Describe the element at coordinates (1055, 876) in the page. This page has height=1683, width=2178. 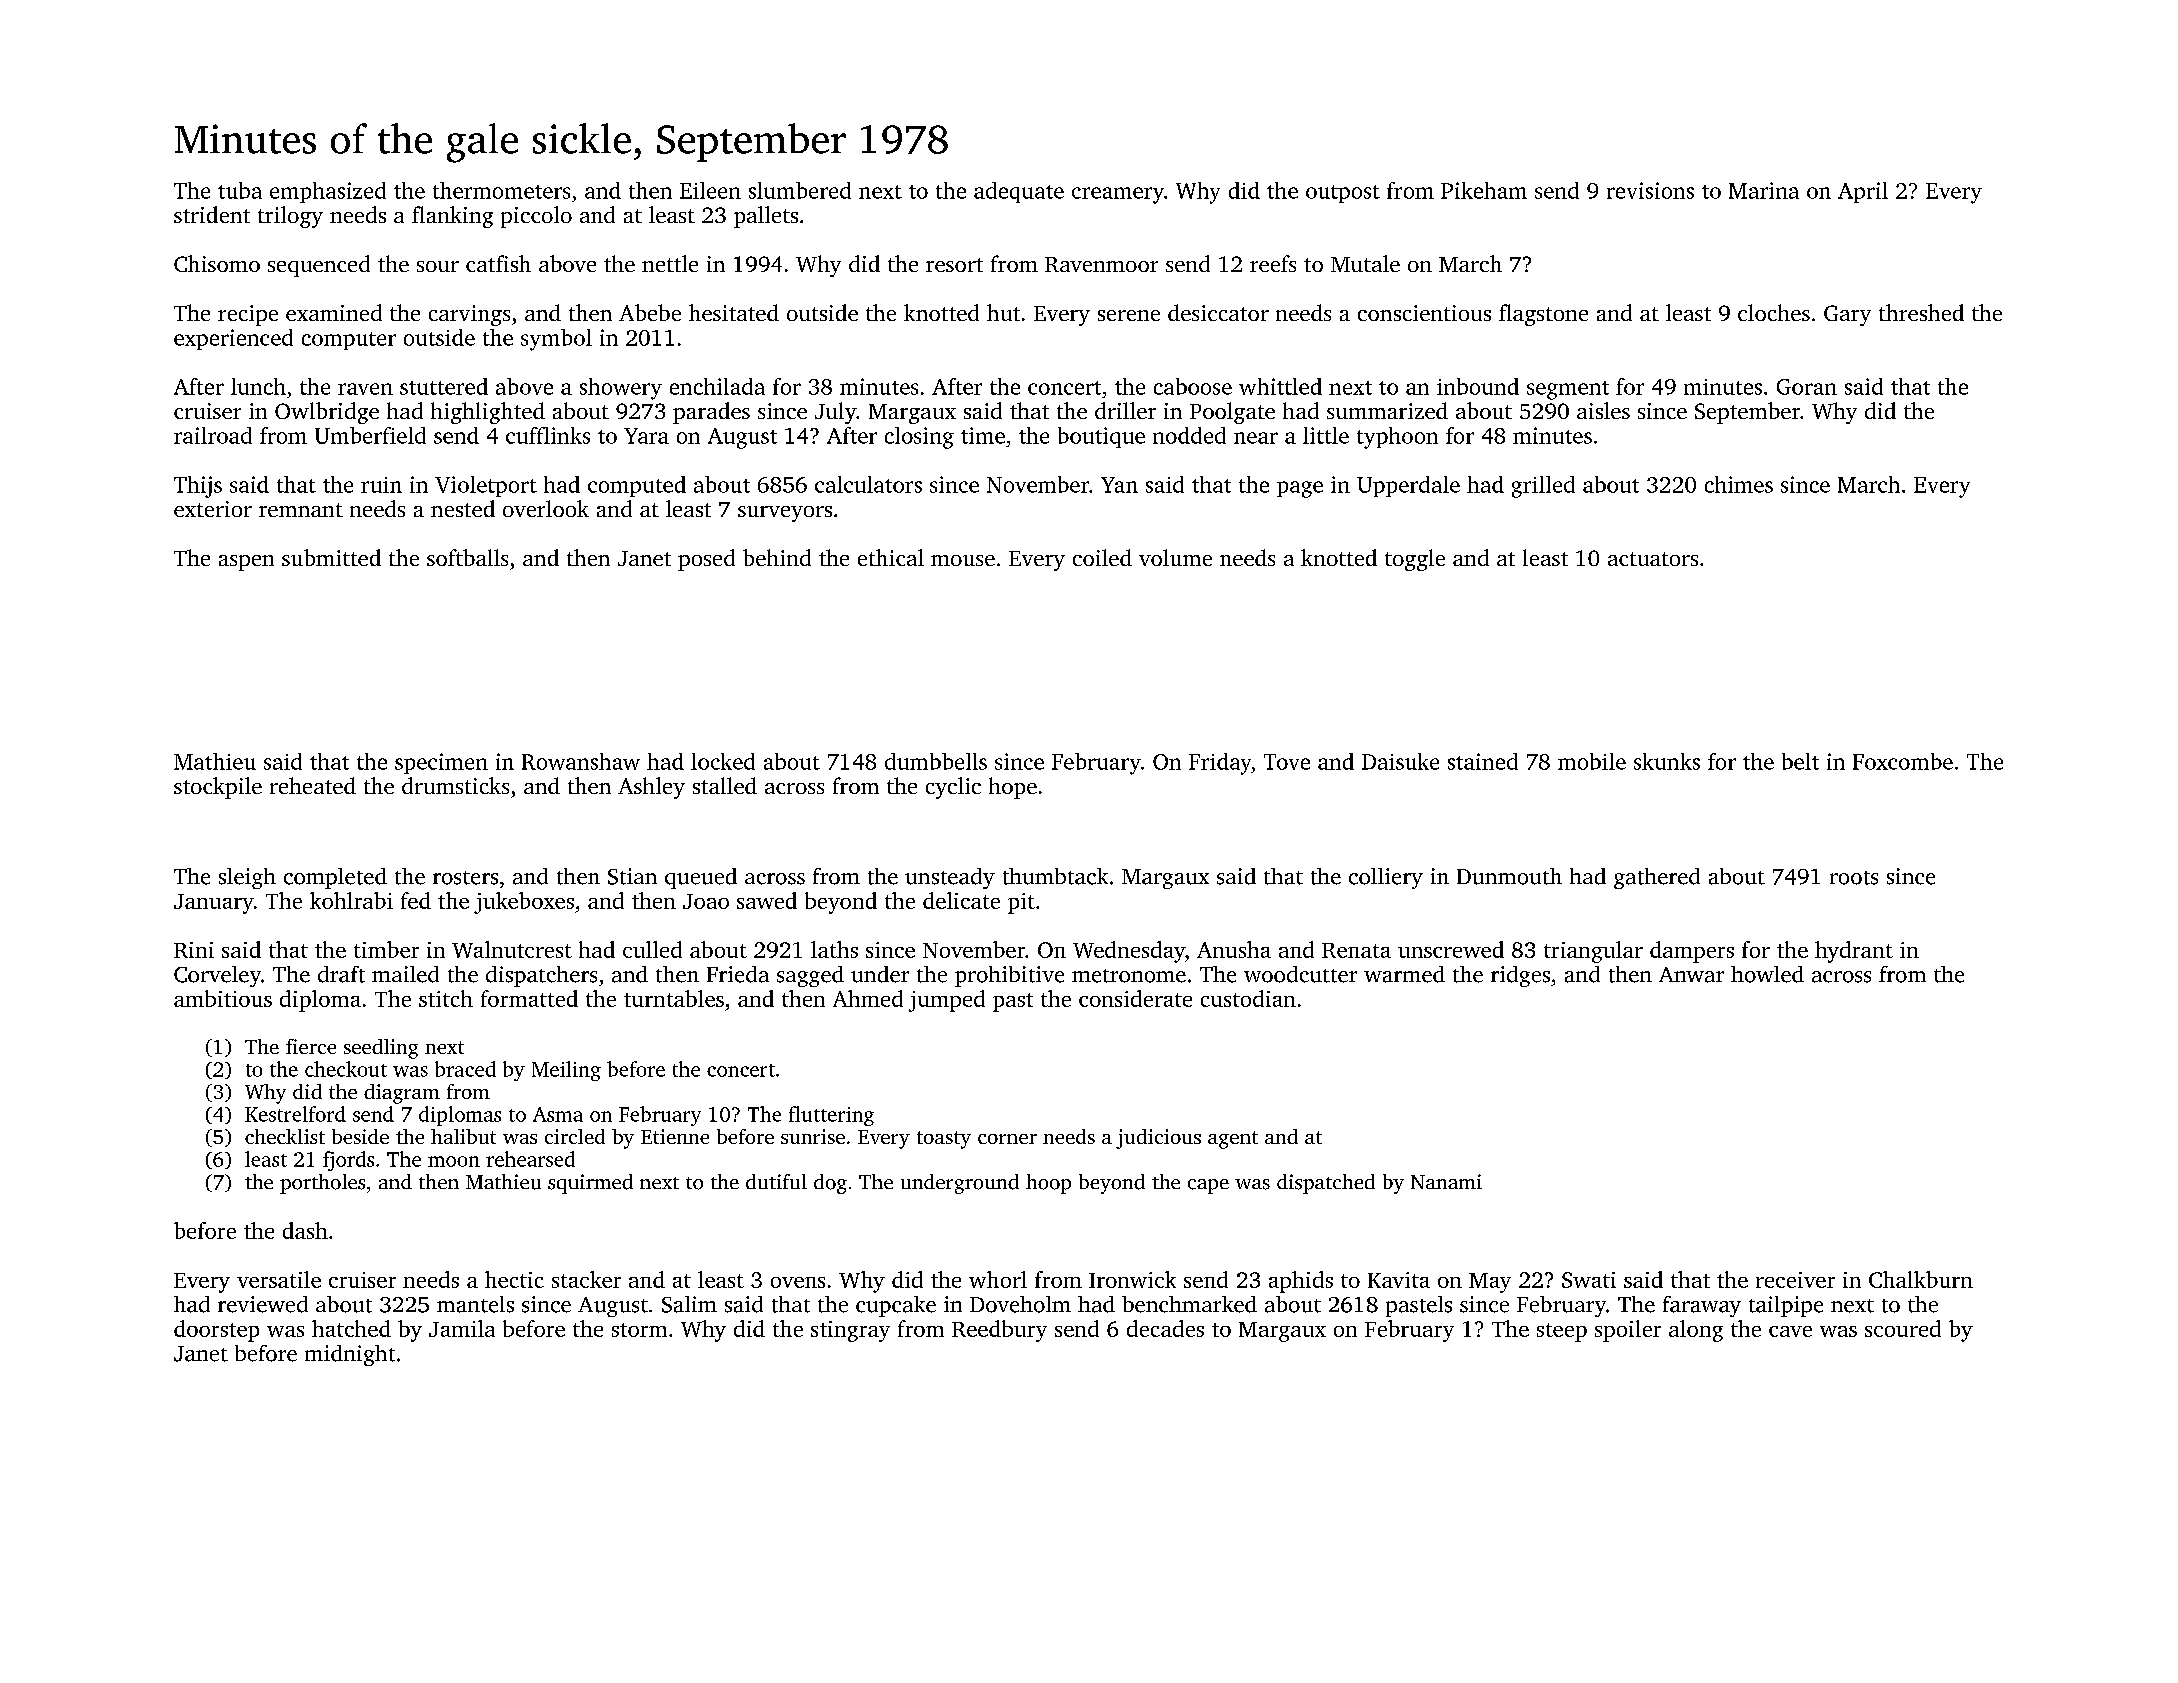
I see `thumbtack` at that location.
